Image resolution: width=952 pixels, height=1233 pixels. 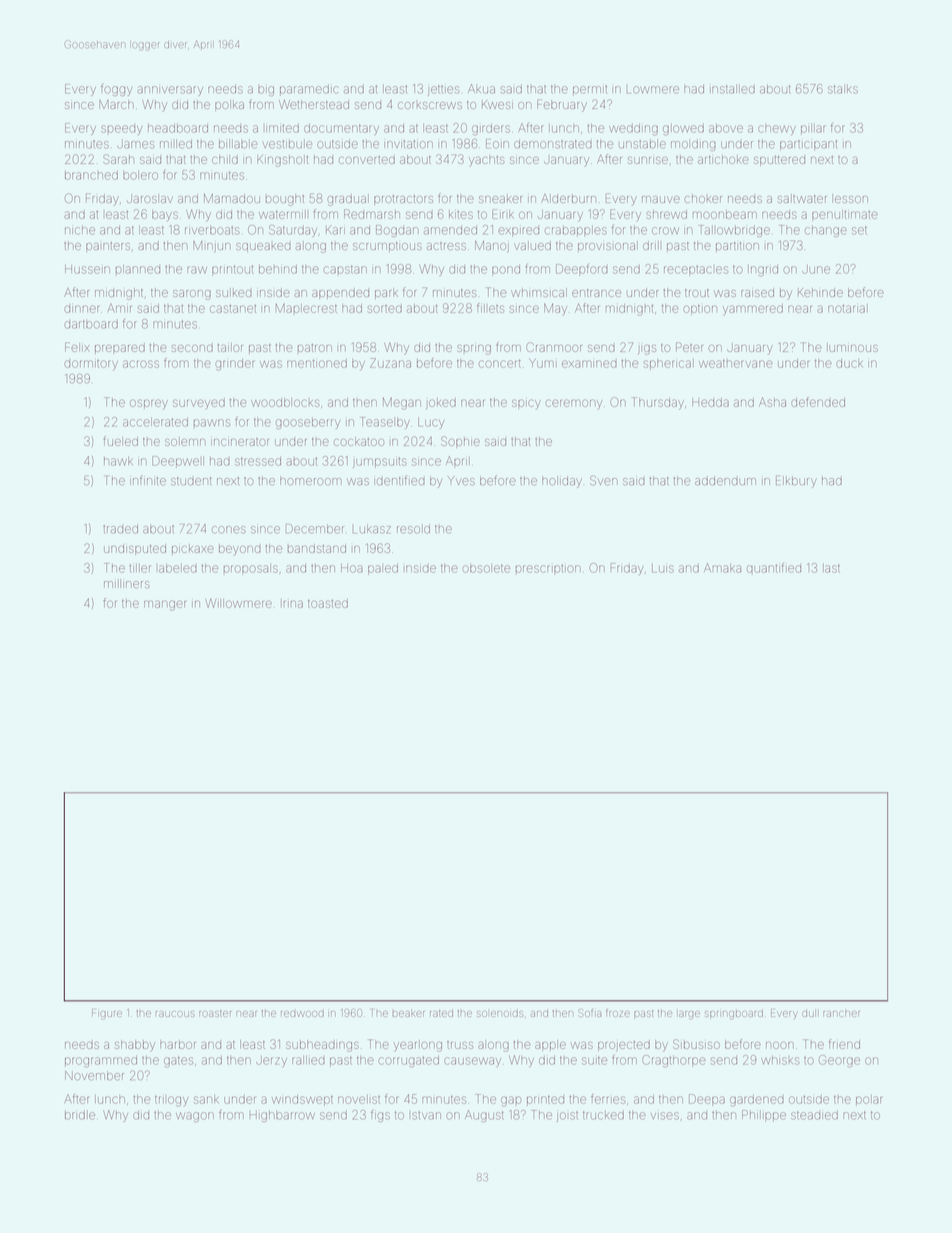 What do you see at coordinates (107, 1014) in the page?
I see `Figure` at bounding box center [107, 1014].
